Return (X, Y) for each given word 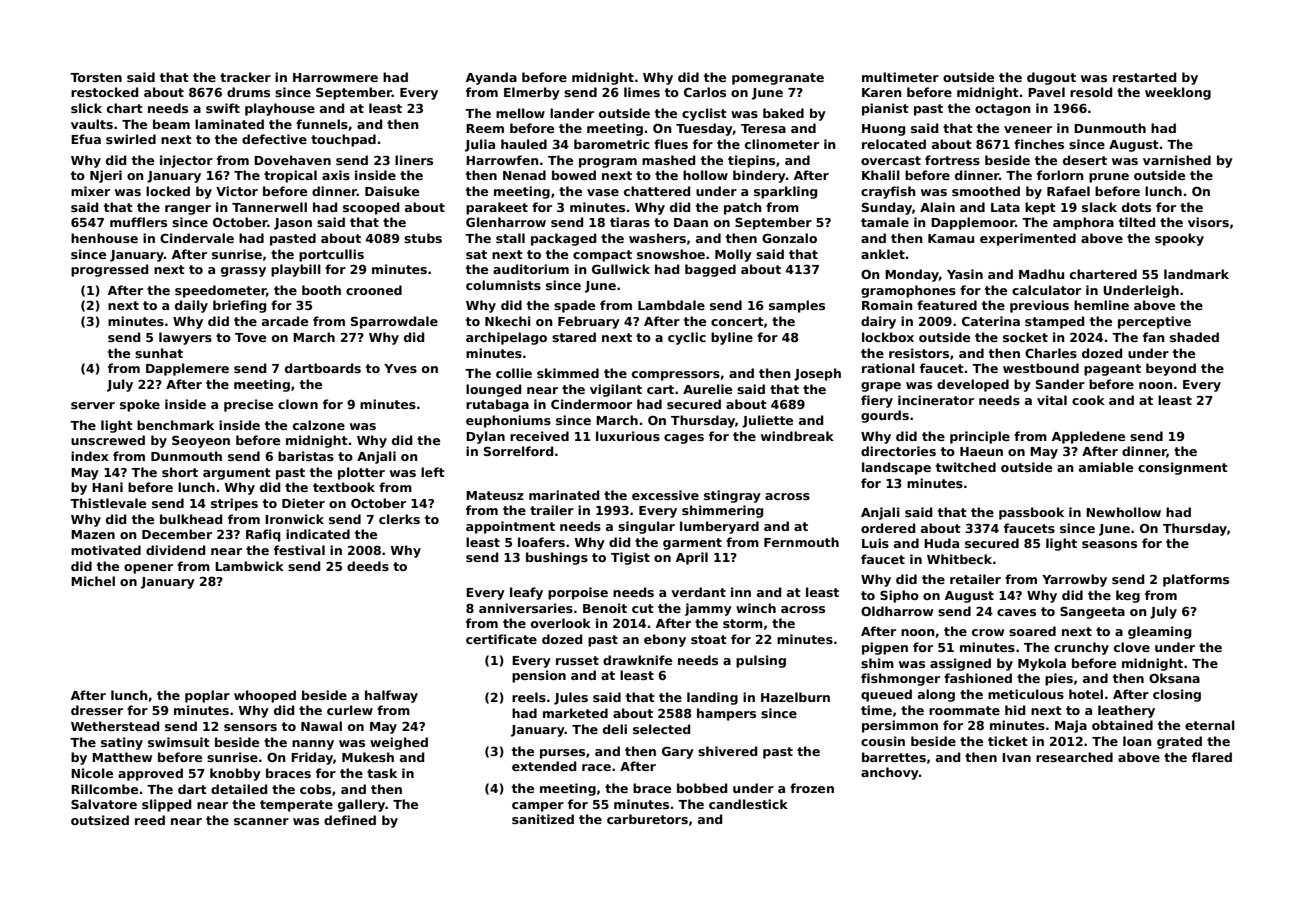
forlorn (1060, 175)
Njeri (106, 176)
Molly (733, 255)
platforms (1196, 580)
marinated (564, 495)
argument (237, 474)
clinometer (782, 144)
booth (321, 290)
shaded (1194, 337)
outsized (100, 820)
